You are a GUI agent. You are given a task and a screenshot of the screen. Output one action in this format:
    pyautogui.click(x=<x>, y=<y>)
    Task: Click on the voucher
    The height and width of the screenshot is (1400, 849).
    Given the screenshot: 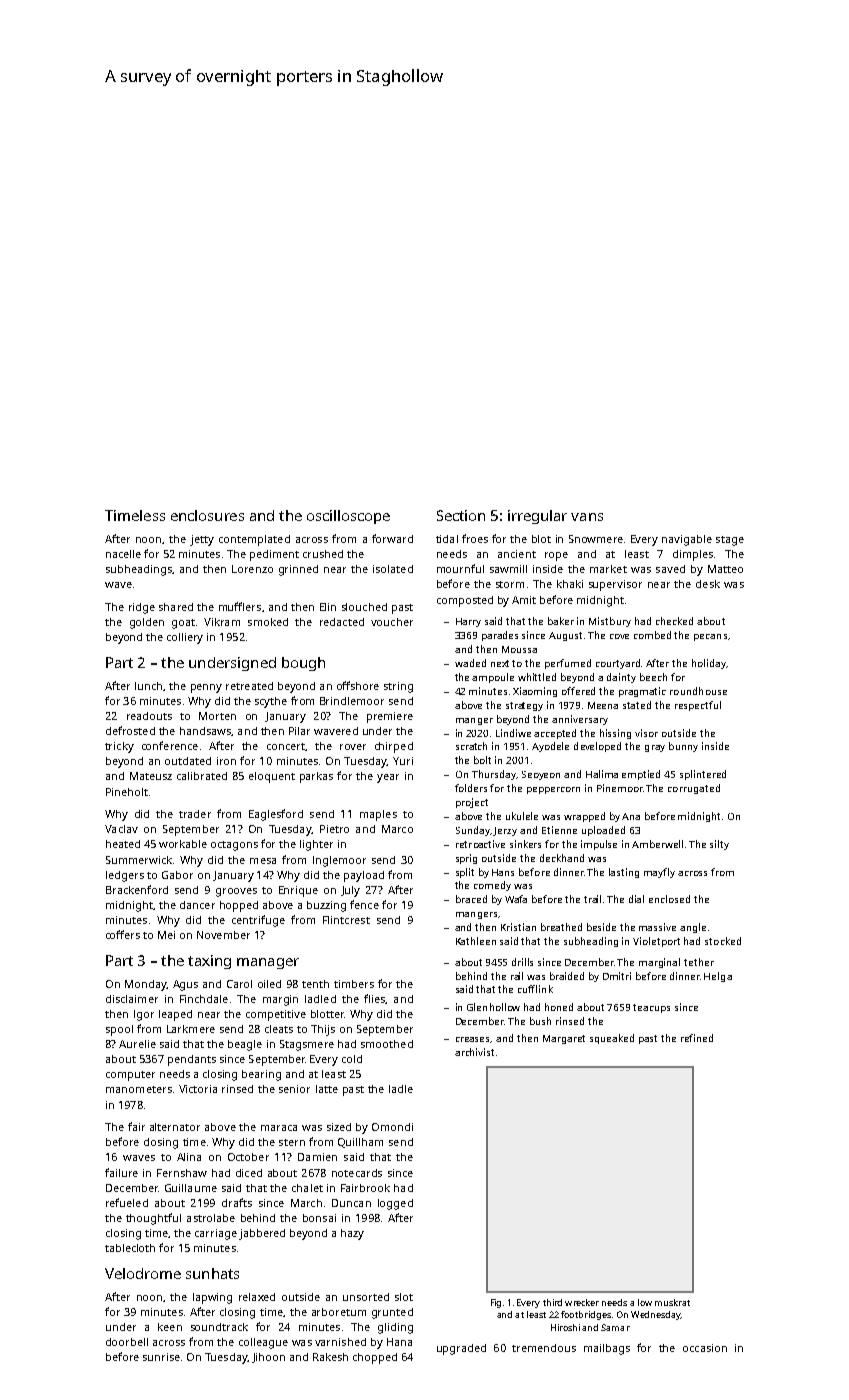 What is the action you would take?
    pyautogui.click(x=392, y=622)
